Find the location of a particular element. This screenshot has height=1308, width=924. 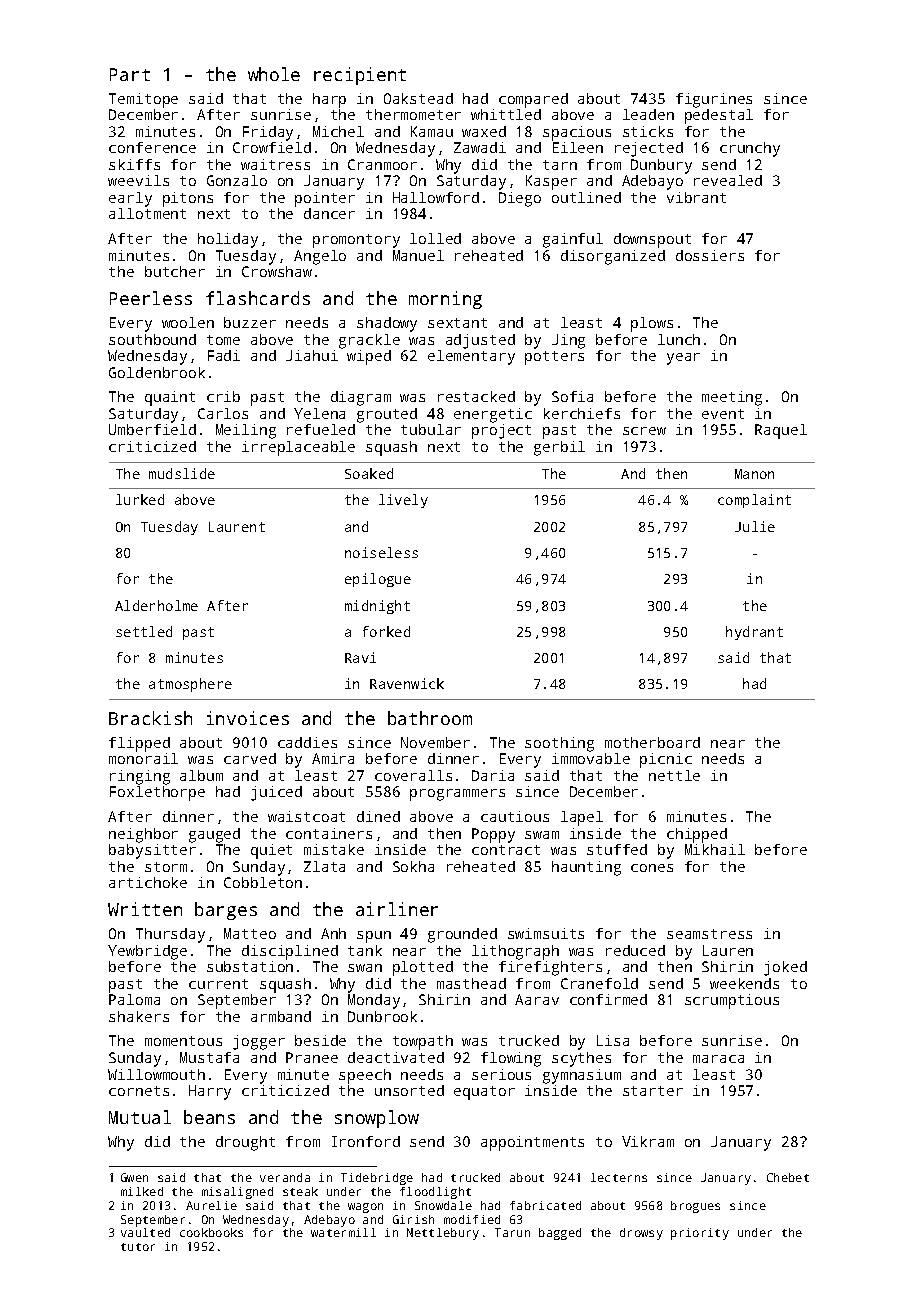

event is located at coordinates (723, 414).
